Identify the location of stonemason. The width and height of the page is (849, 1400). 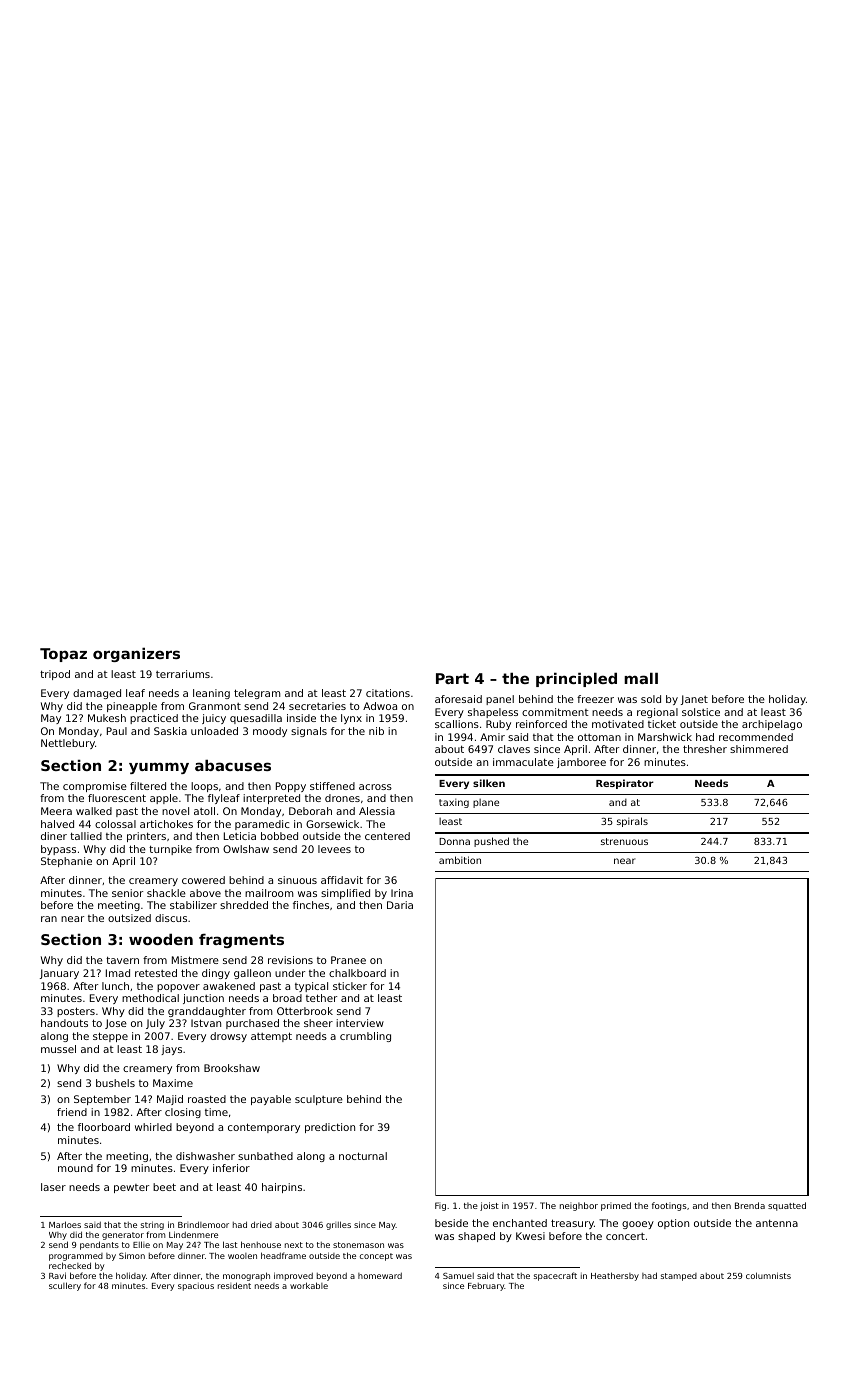
(358, 1245).
